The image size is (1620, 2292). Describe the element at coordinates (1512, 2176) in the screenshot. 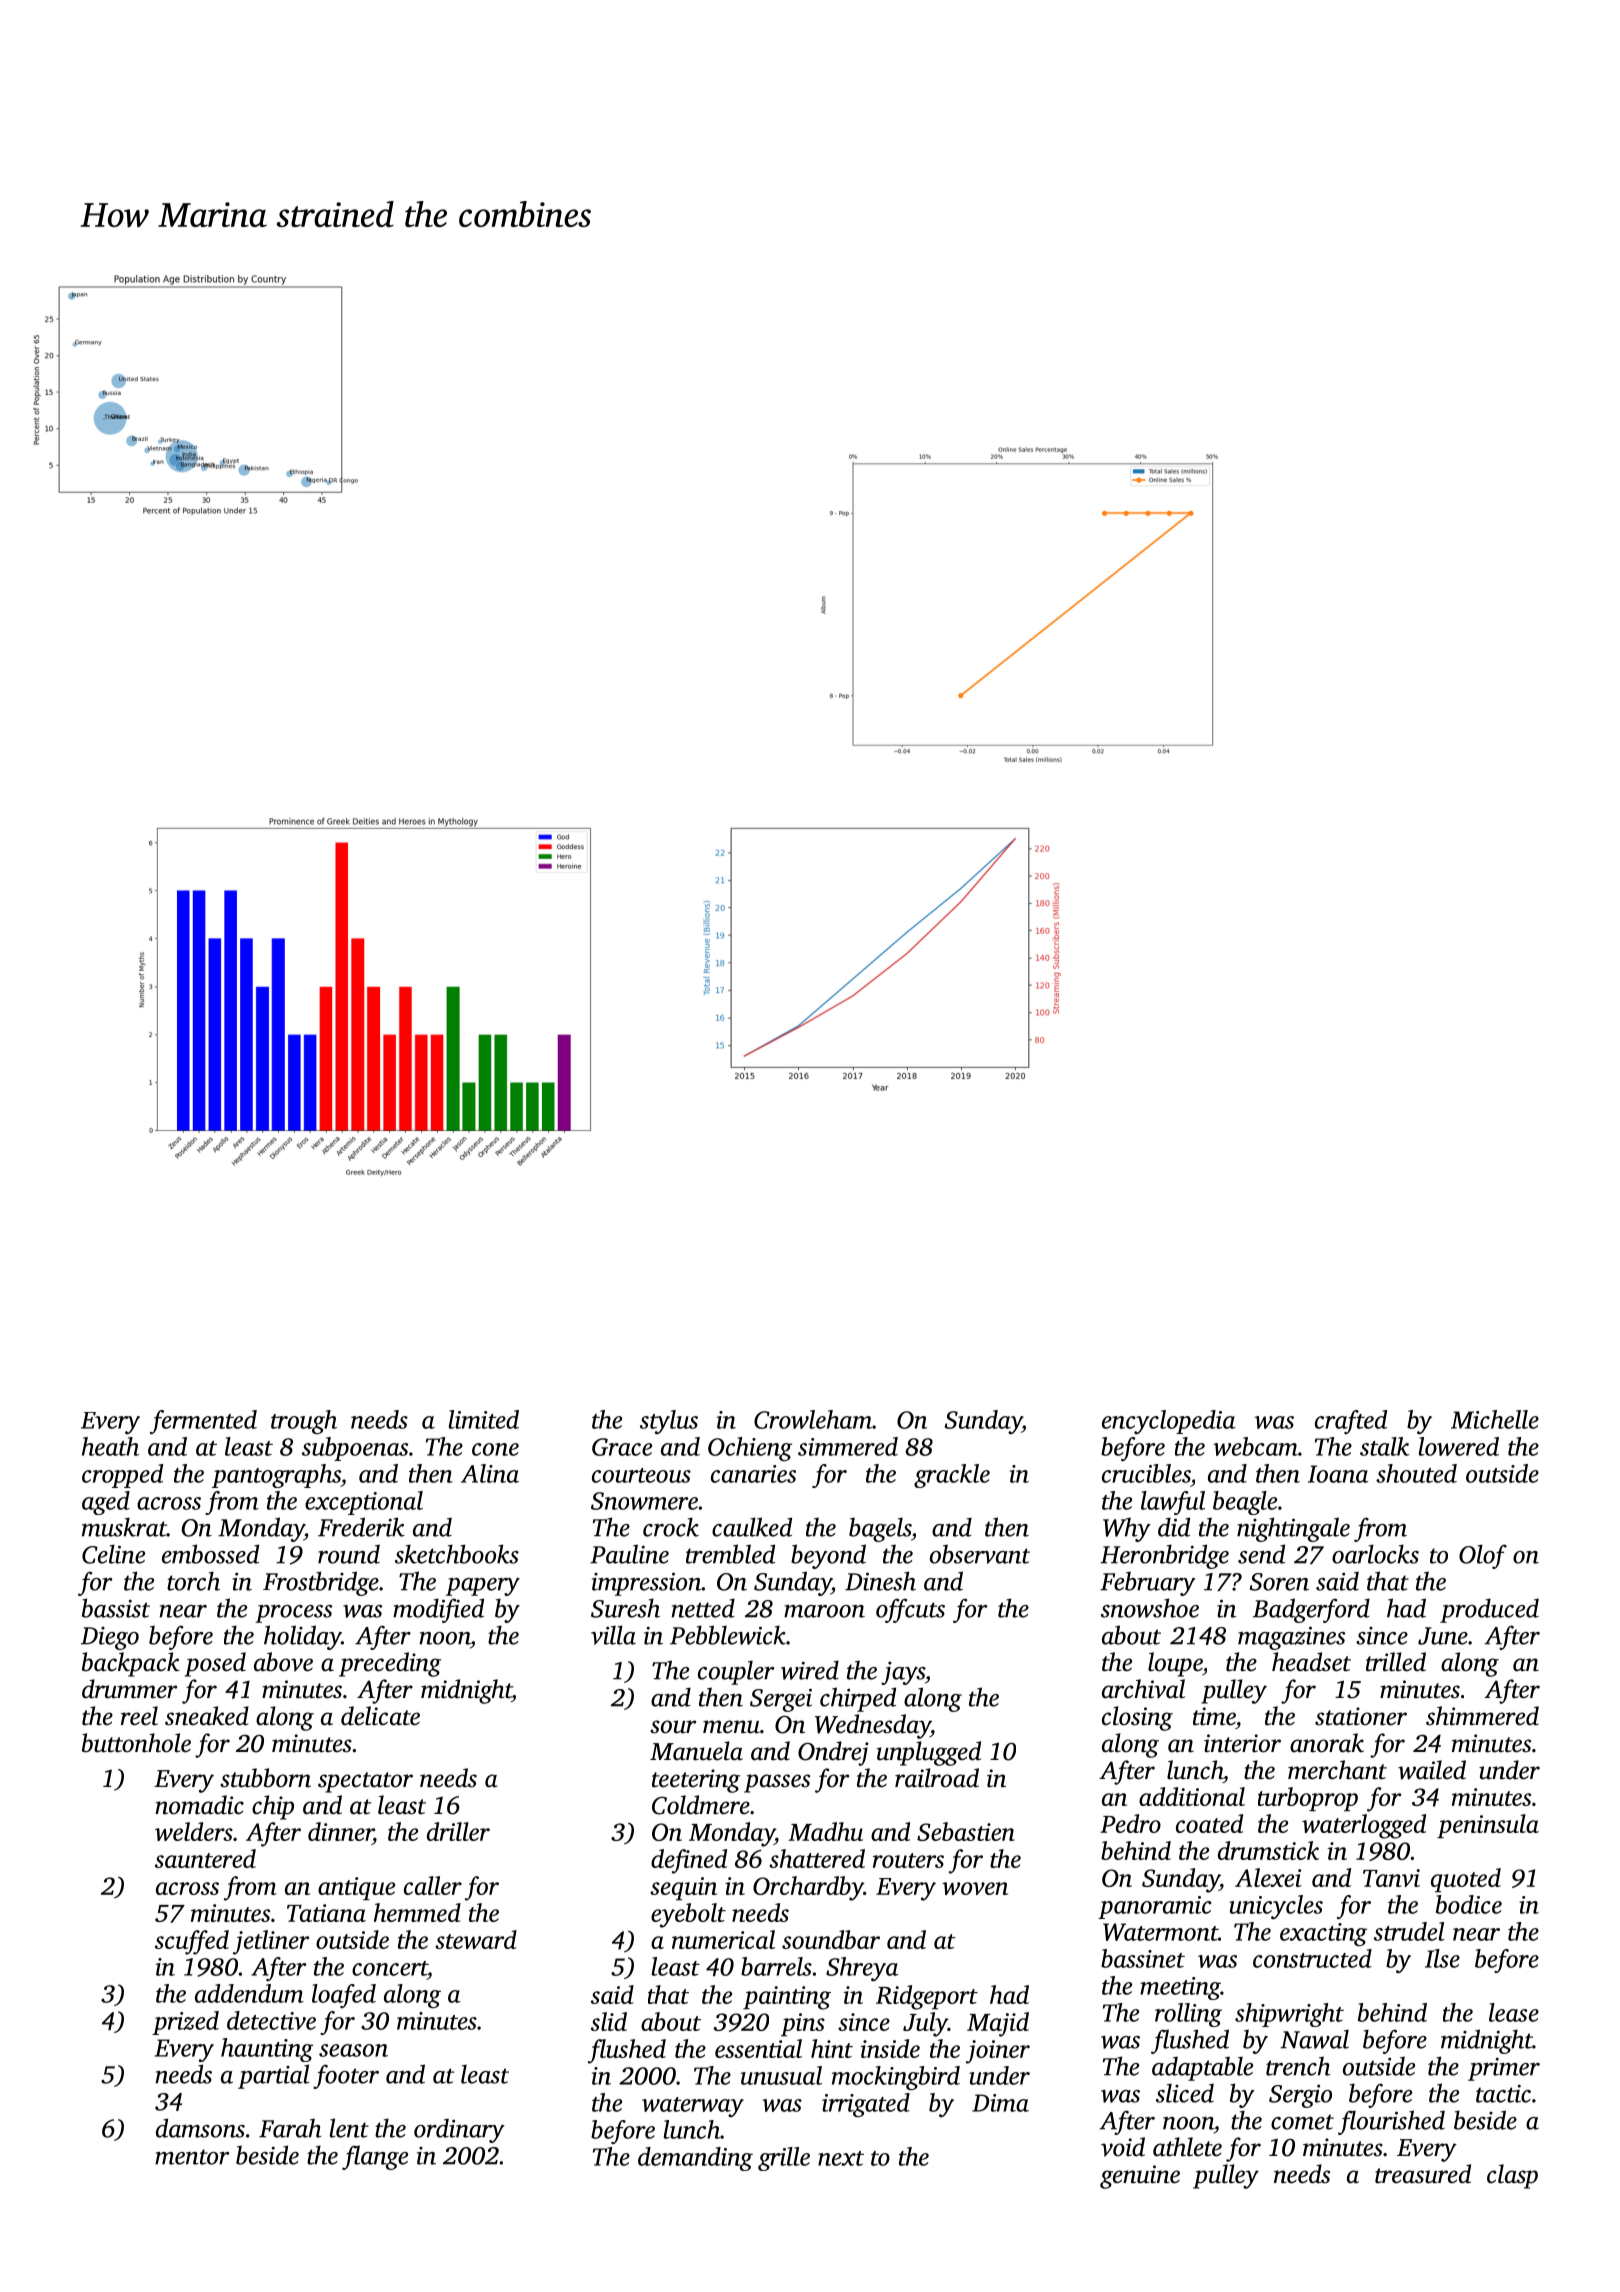

I see `clasp` at that location.
